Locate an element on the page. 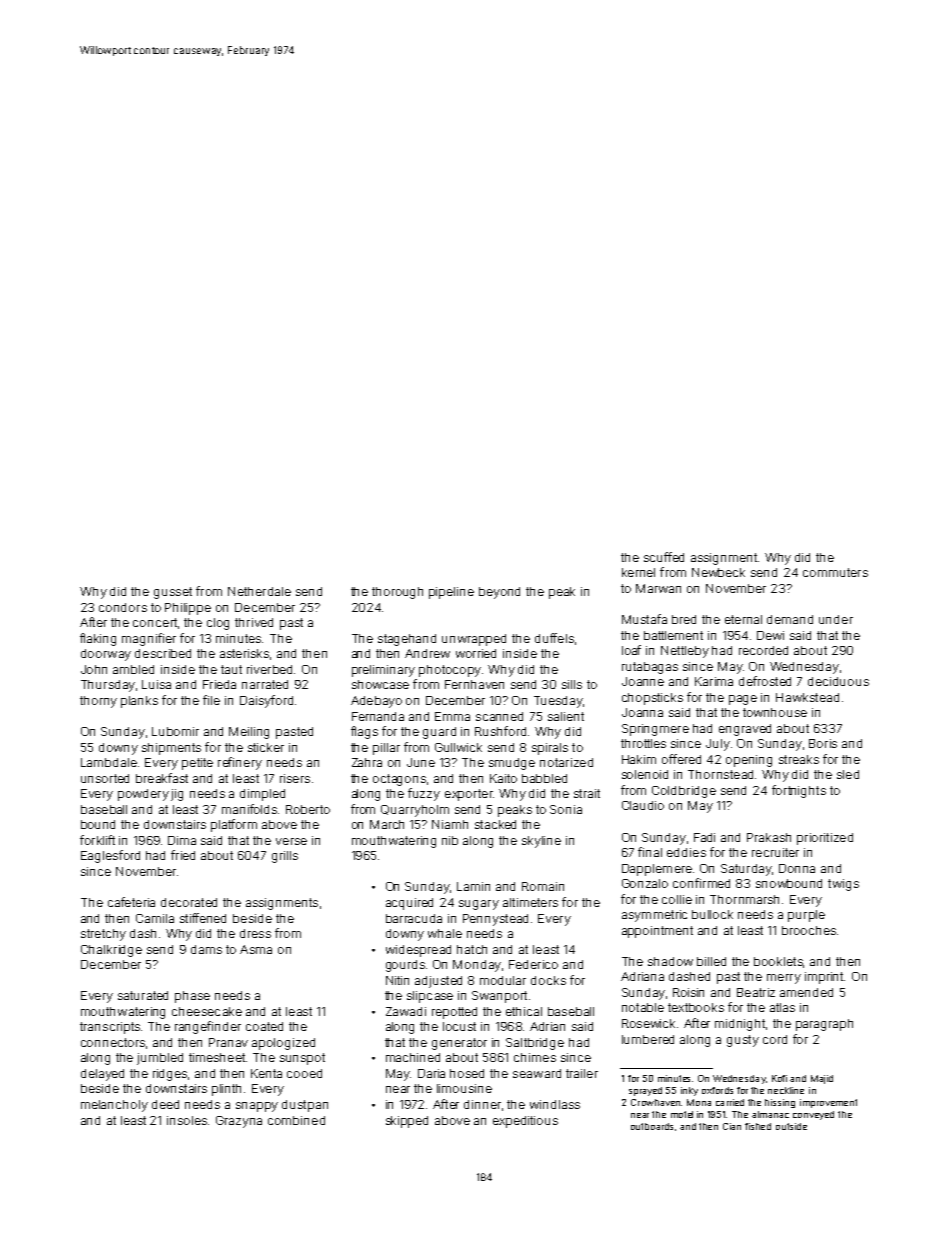  refinery is located at coordinates (240, 763).
